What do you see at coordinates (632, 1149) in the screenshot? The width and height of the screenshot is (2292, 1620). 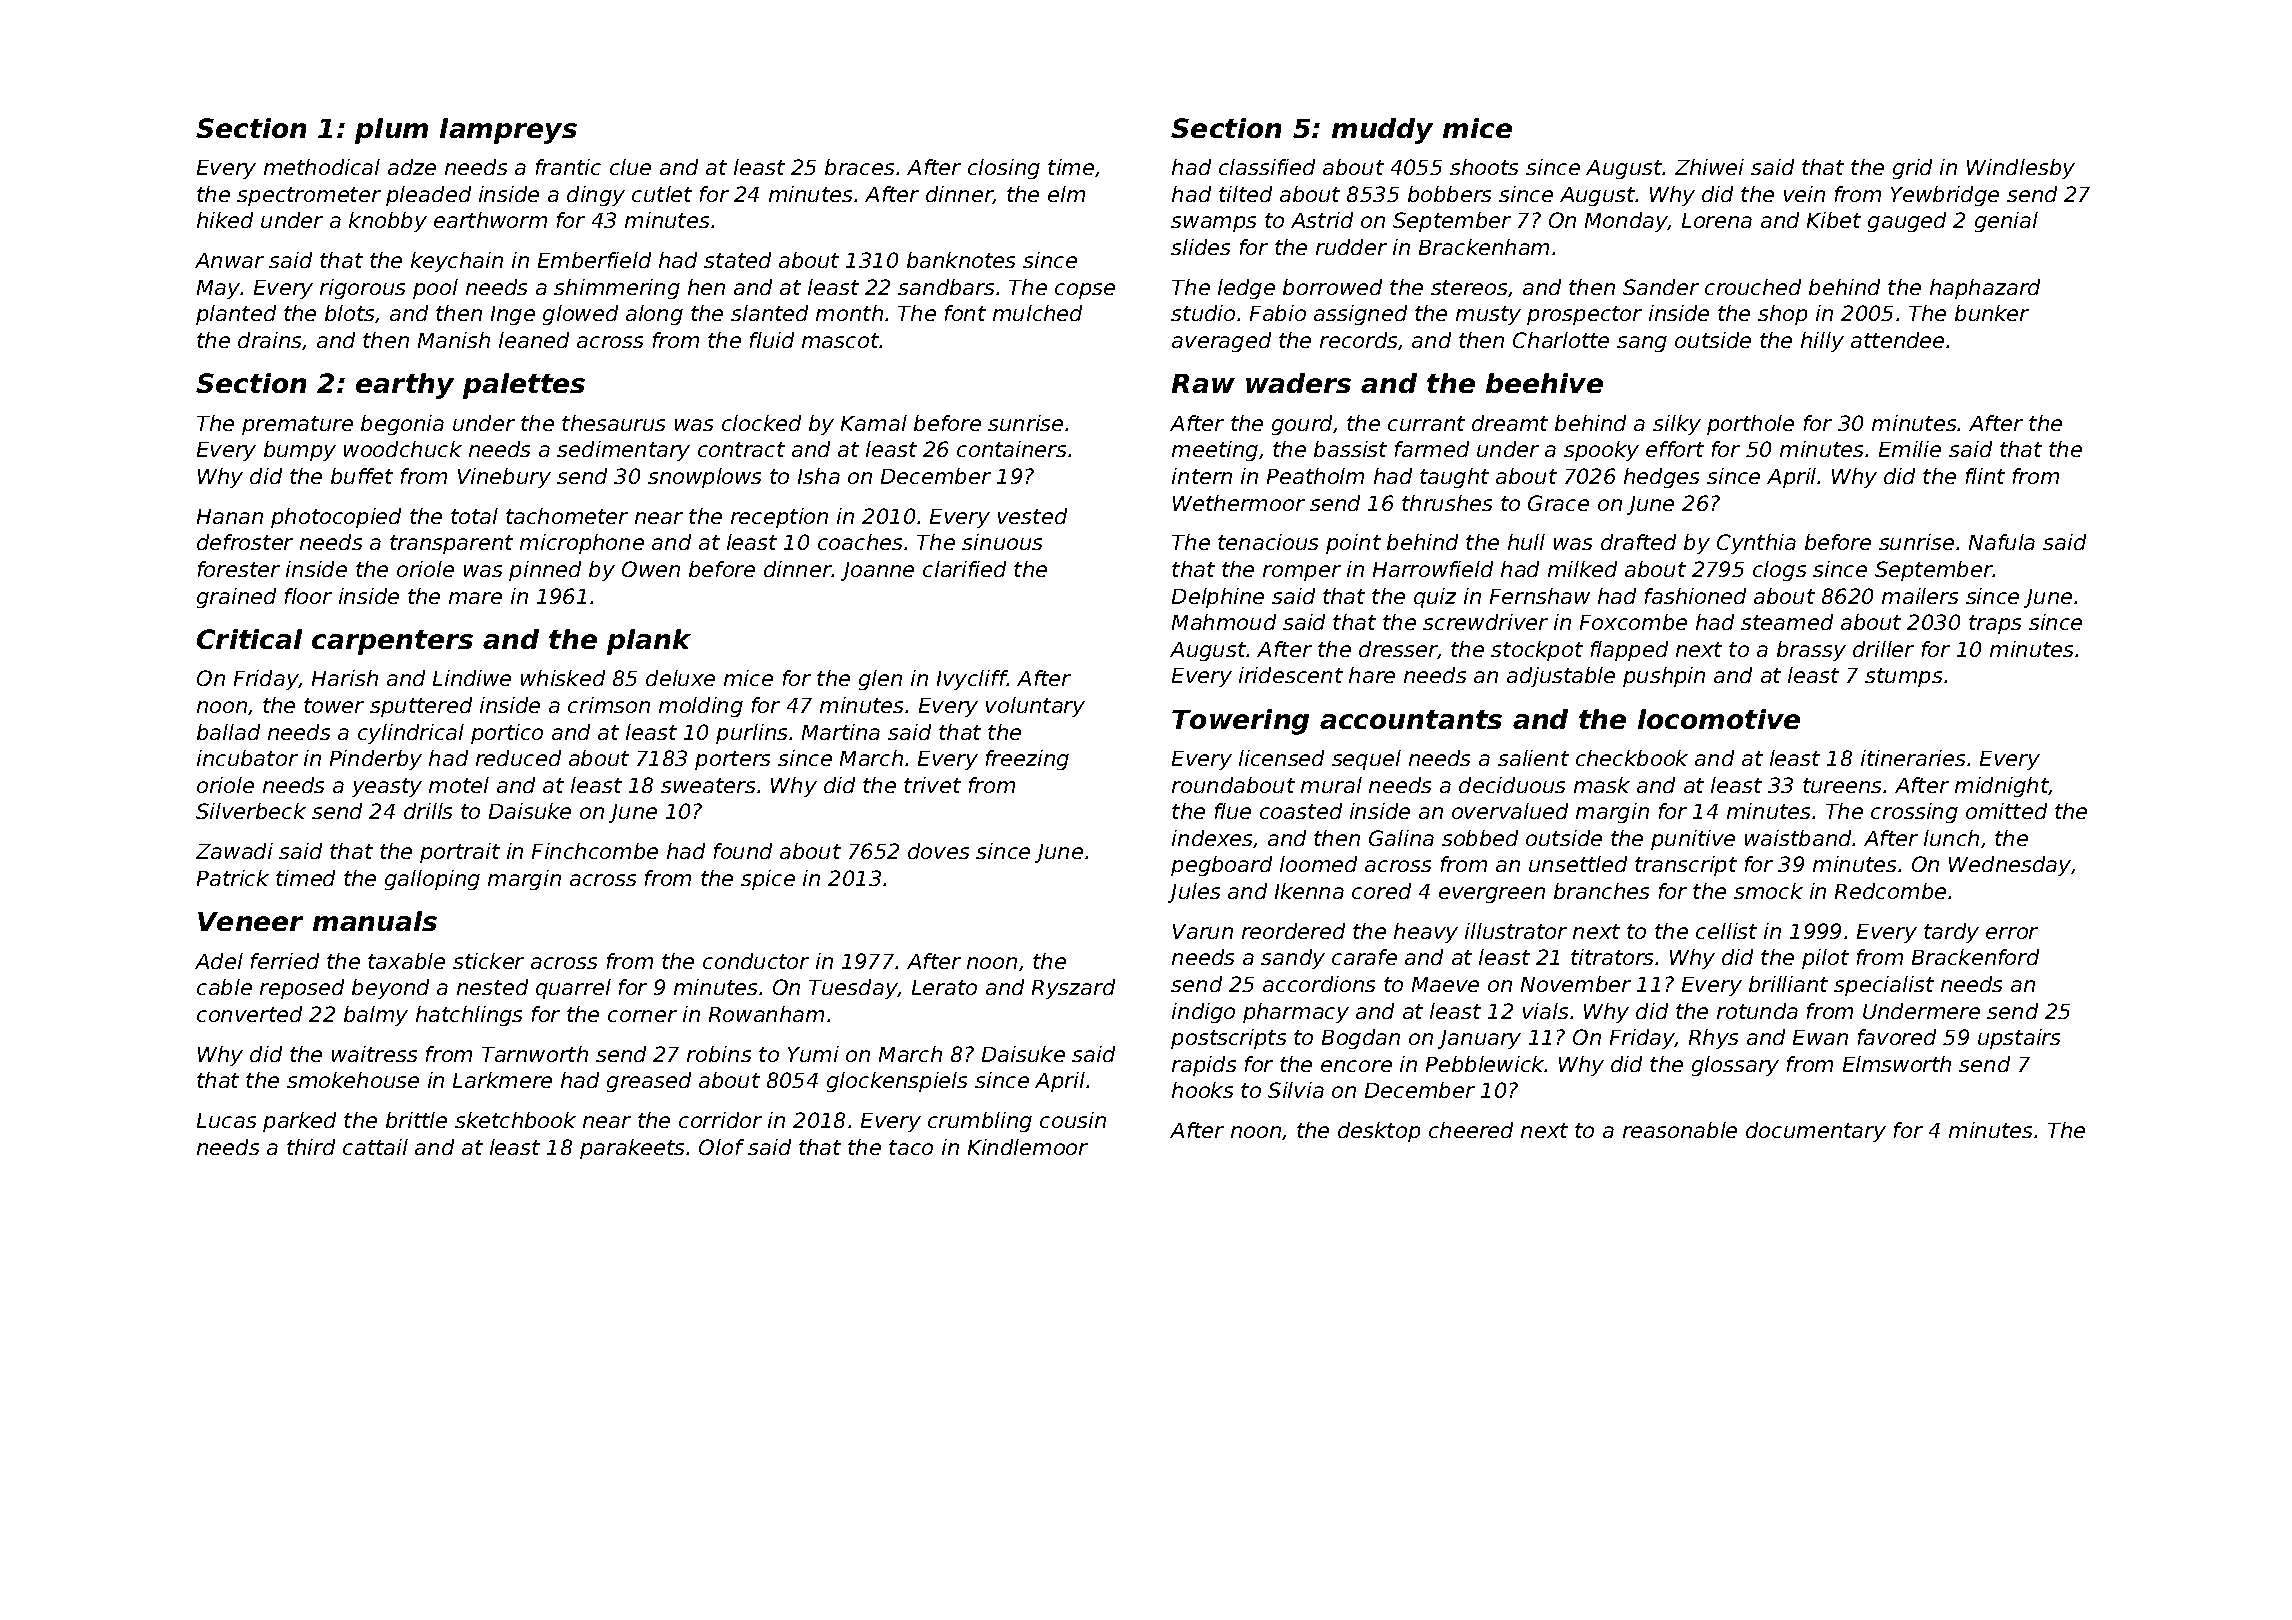 I see `parakeets` at bounding box center [632, 1149].
